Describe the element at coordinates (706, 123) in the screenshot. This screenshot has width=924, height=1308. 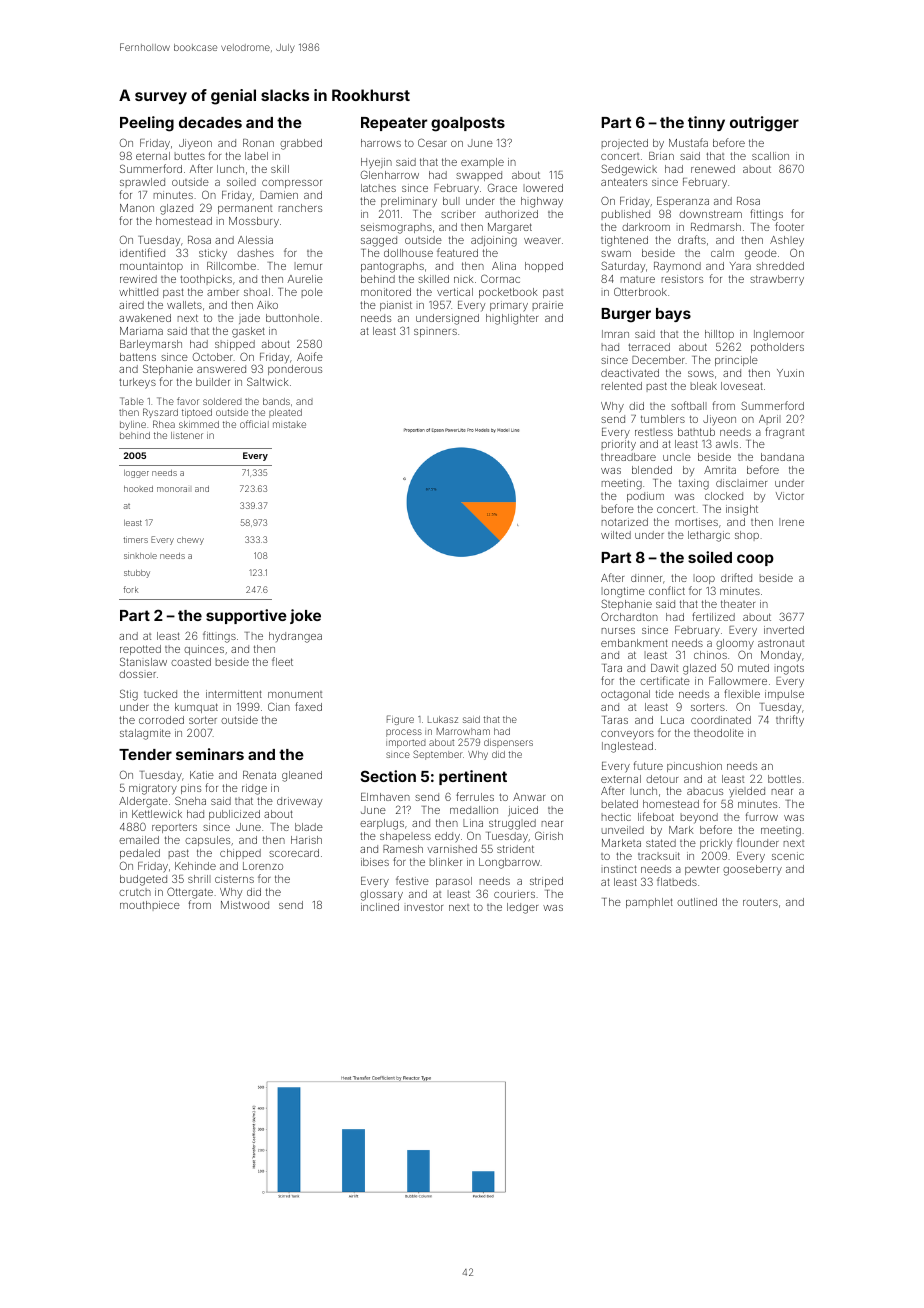
I see `tinny` at that location.
